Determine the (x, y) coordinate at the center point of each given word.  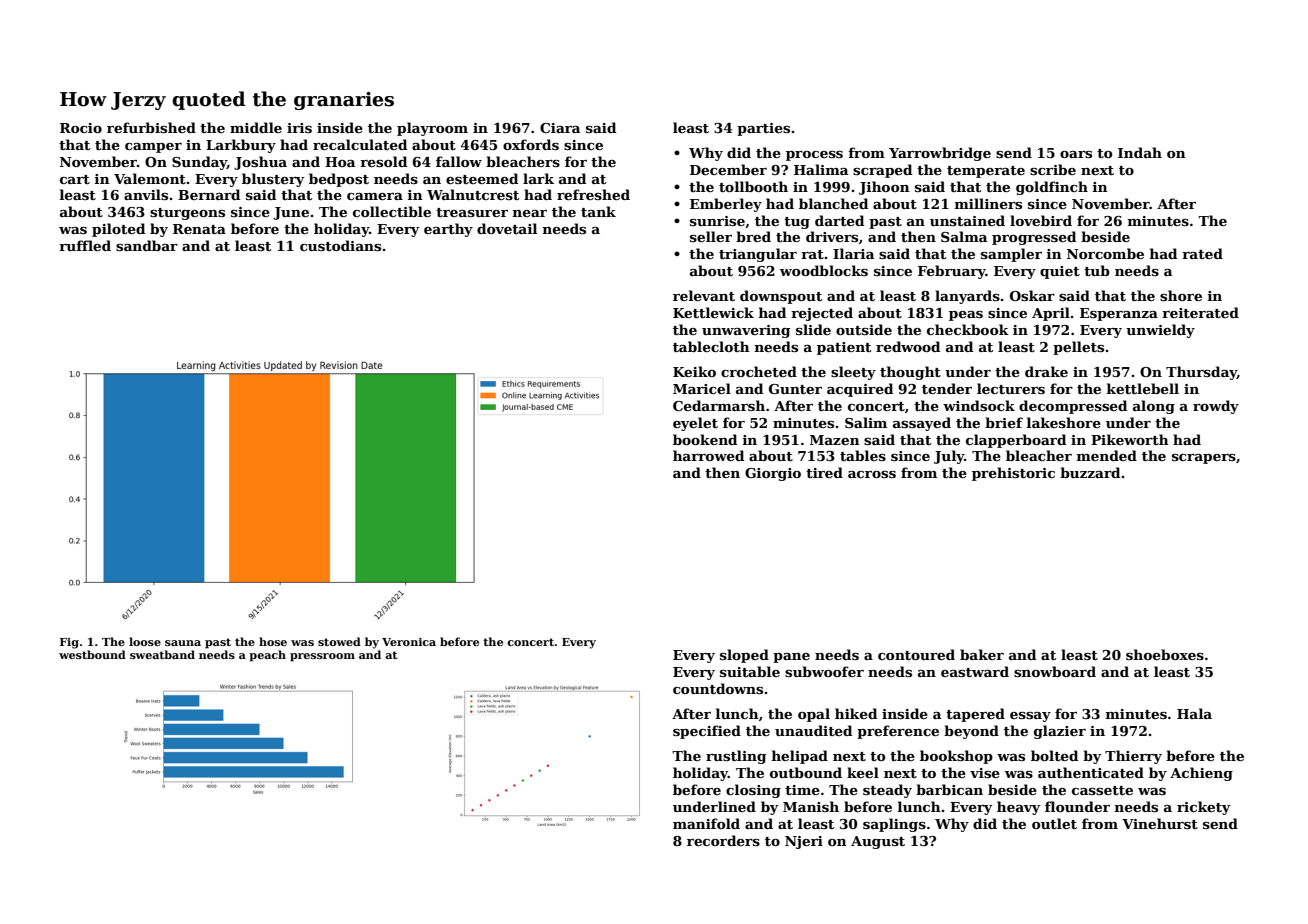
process (814, 156)
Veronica (409, 642)
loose (145, 641)
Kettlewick (713, 312)
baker (982, 654)
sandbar (147, 245)
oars (1076, 154)
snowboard (1055, 671)
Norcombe (1105, 253)
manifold (706, 823)
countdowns (718, 688)
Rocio (81, 128)
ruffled (85, 245)
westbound (92, 654)
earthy (448, 230)
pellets (1078, 348)
